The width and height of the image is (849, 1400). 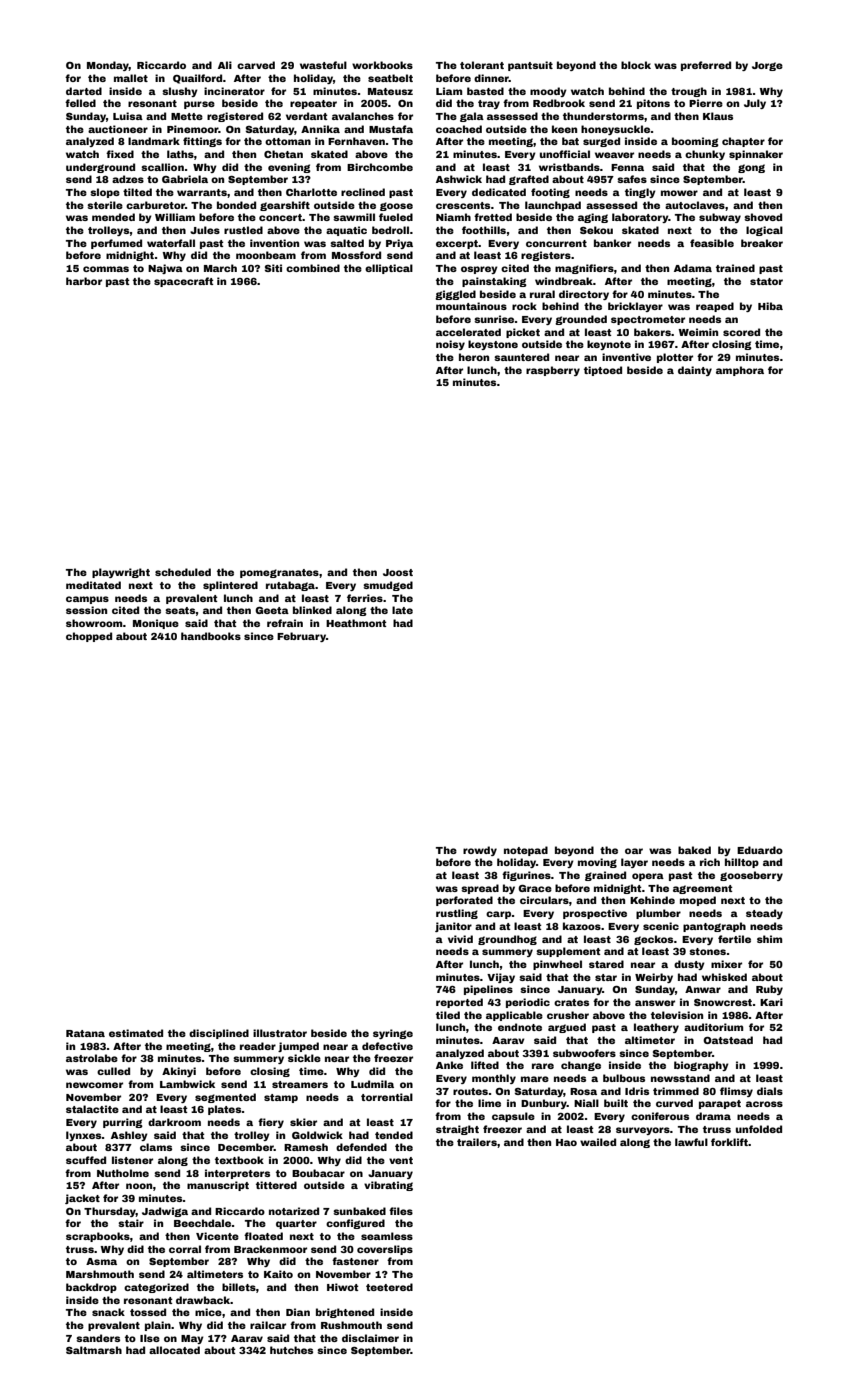 I want to click on purring, so click(x=123, y=1123).
